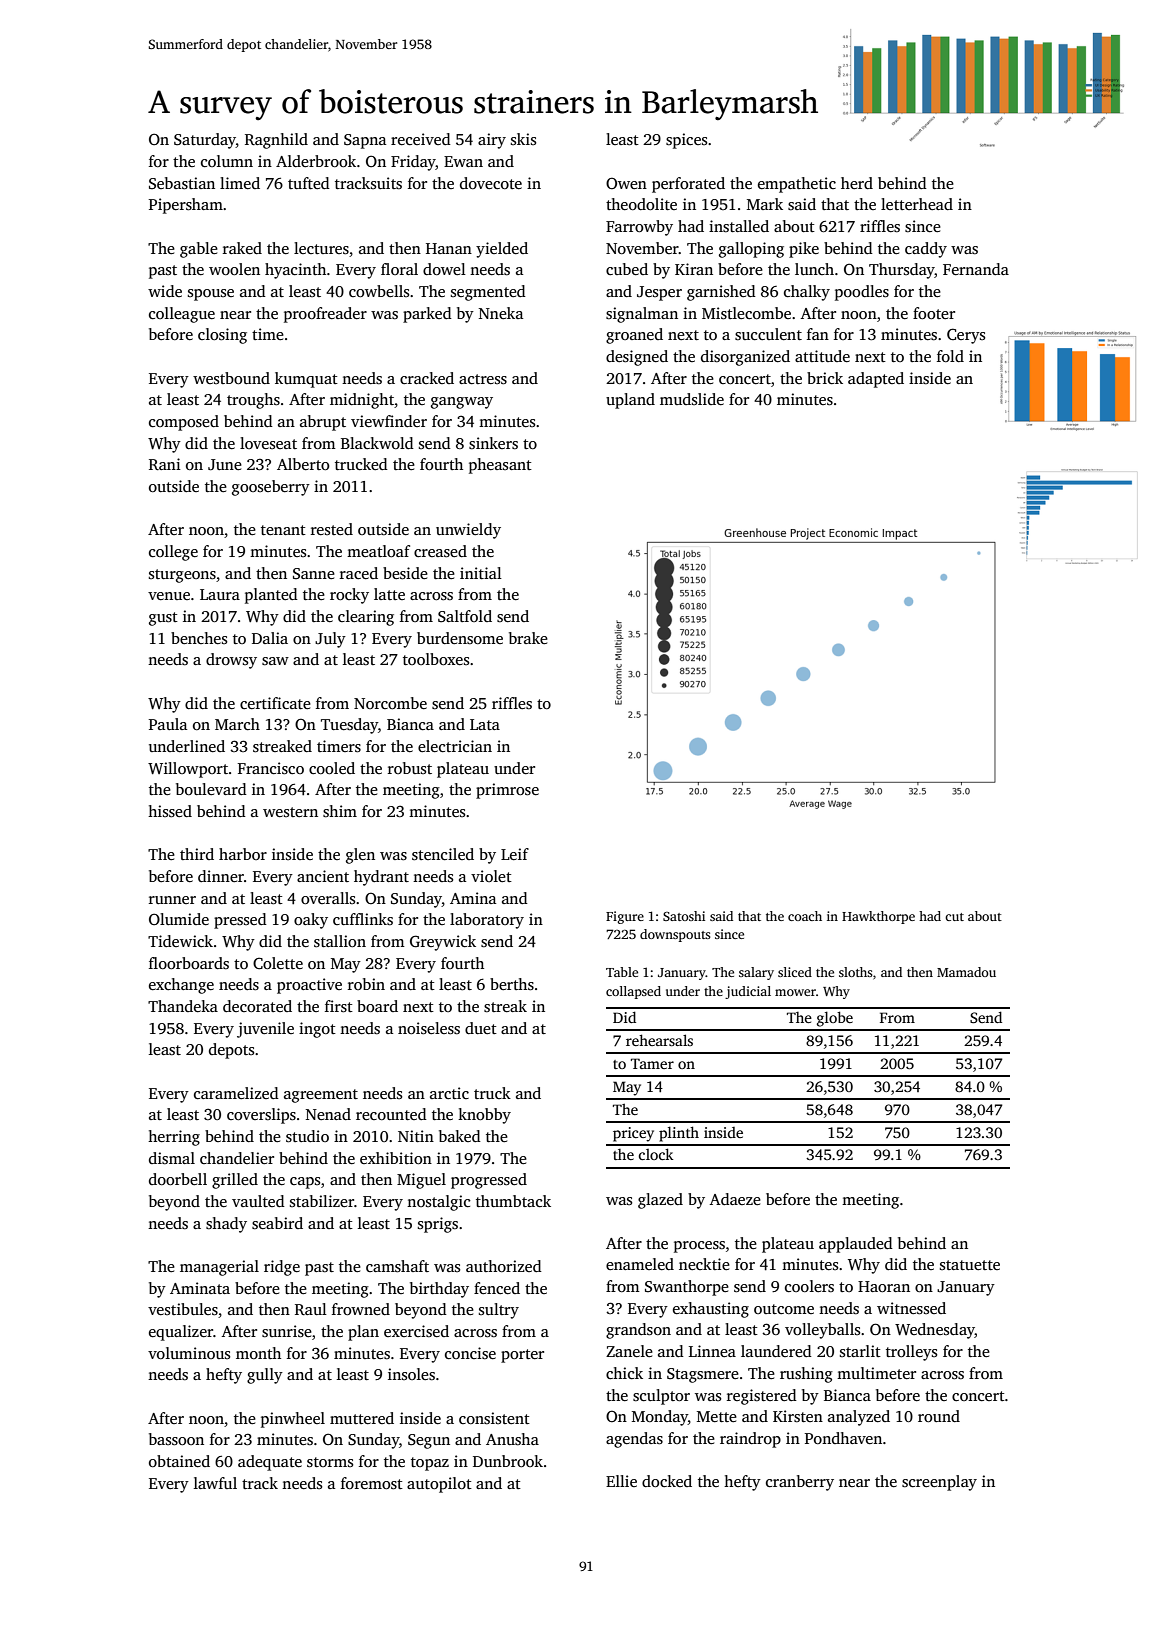 The image size is (1158, 1638). Describe the element at coordinates (857, 183) in the screenshot. I see `herd` at that location.
